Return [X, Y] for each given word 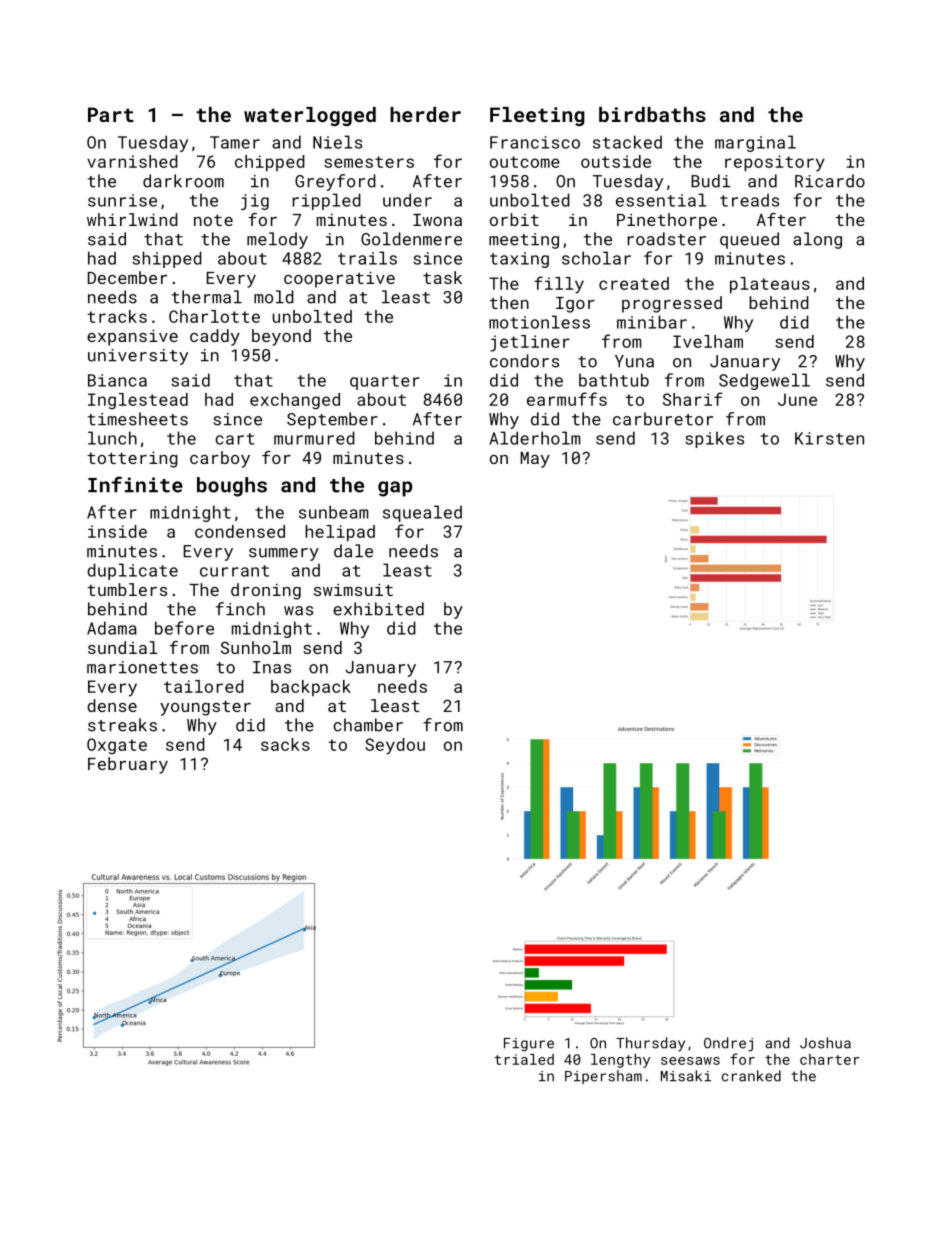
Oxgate [117, 746]
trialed [524, 1059]
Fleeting [537, 116]
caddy [215, 337]
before [184, 628]
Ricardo [830, 181]
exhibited [378, 609]
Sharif [693, 399]
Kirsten [829, 438]
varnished [132, 161]
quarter [385, 382]
